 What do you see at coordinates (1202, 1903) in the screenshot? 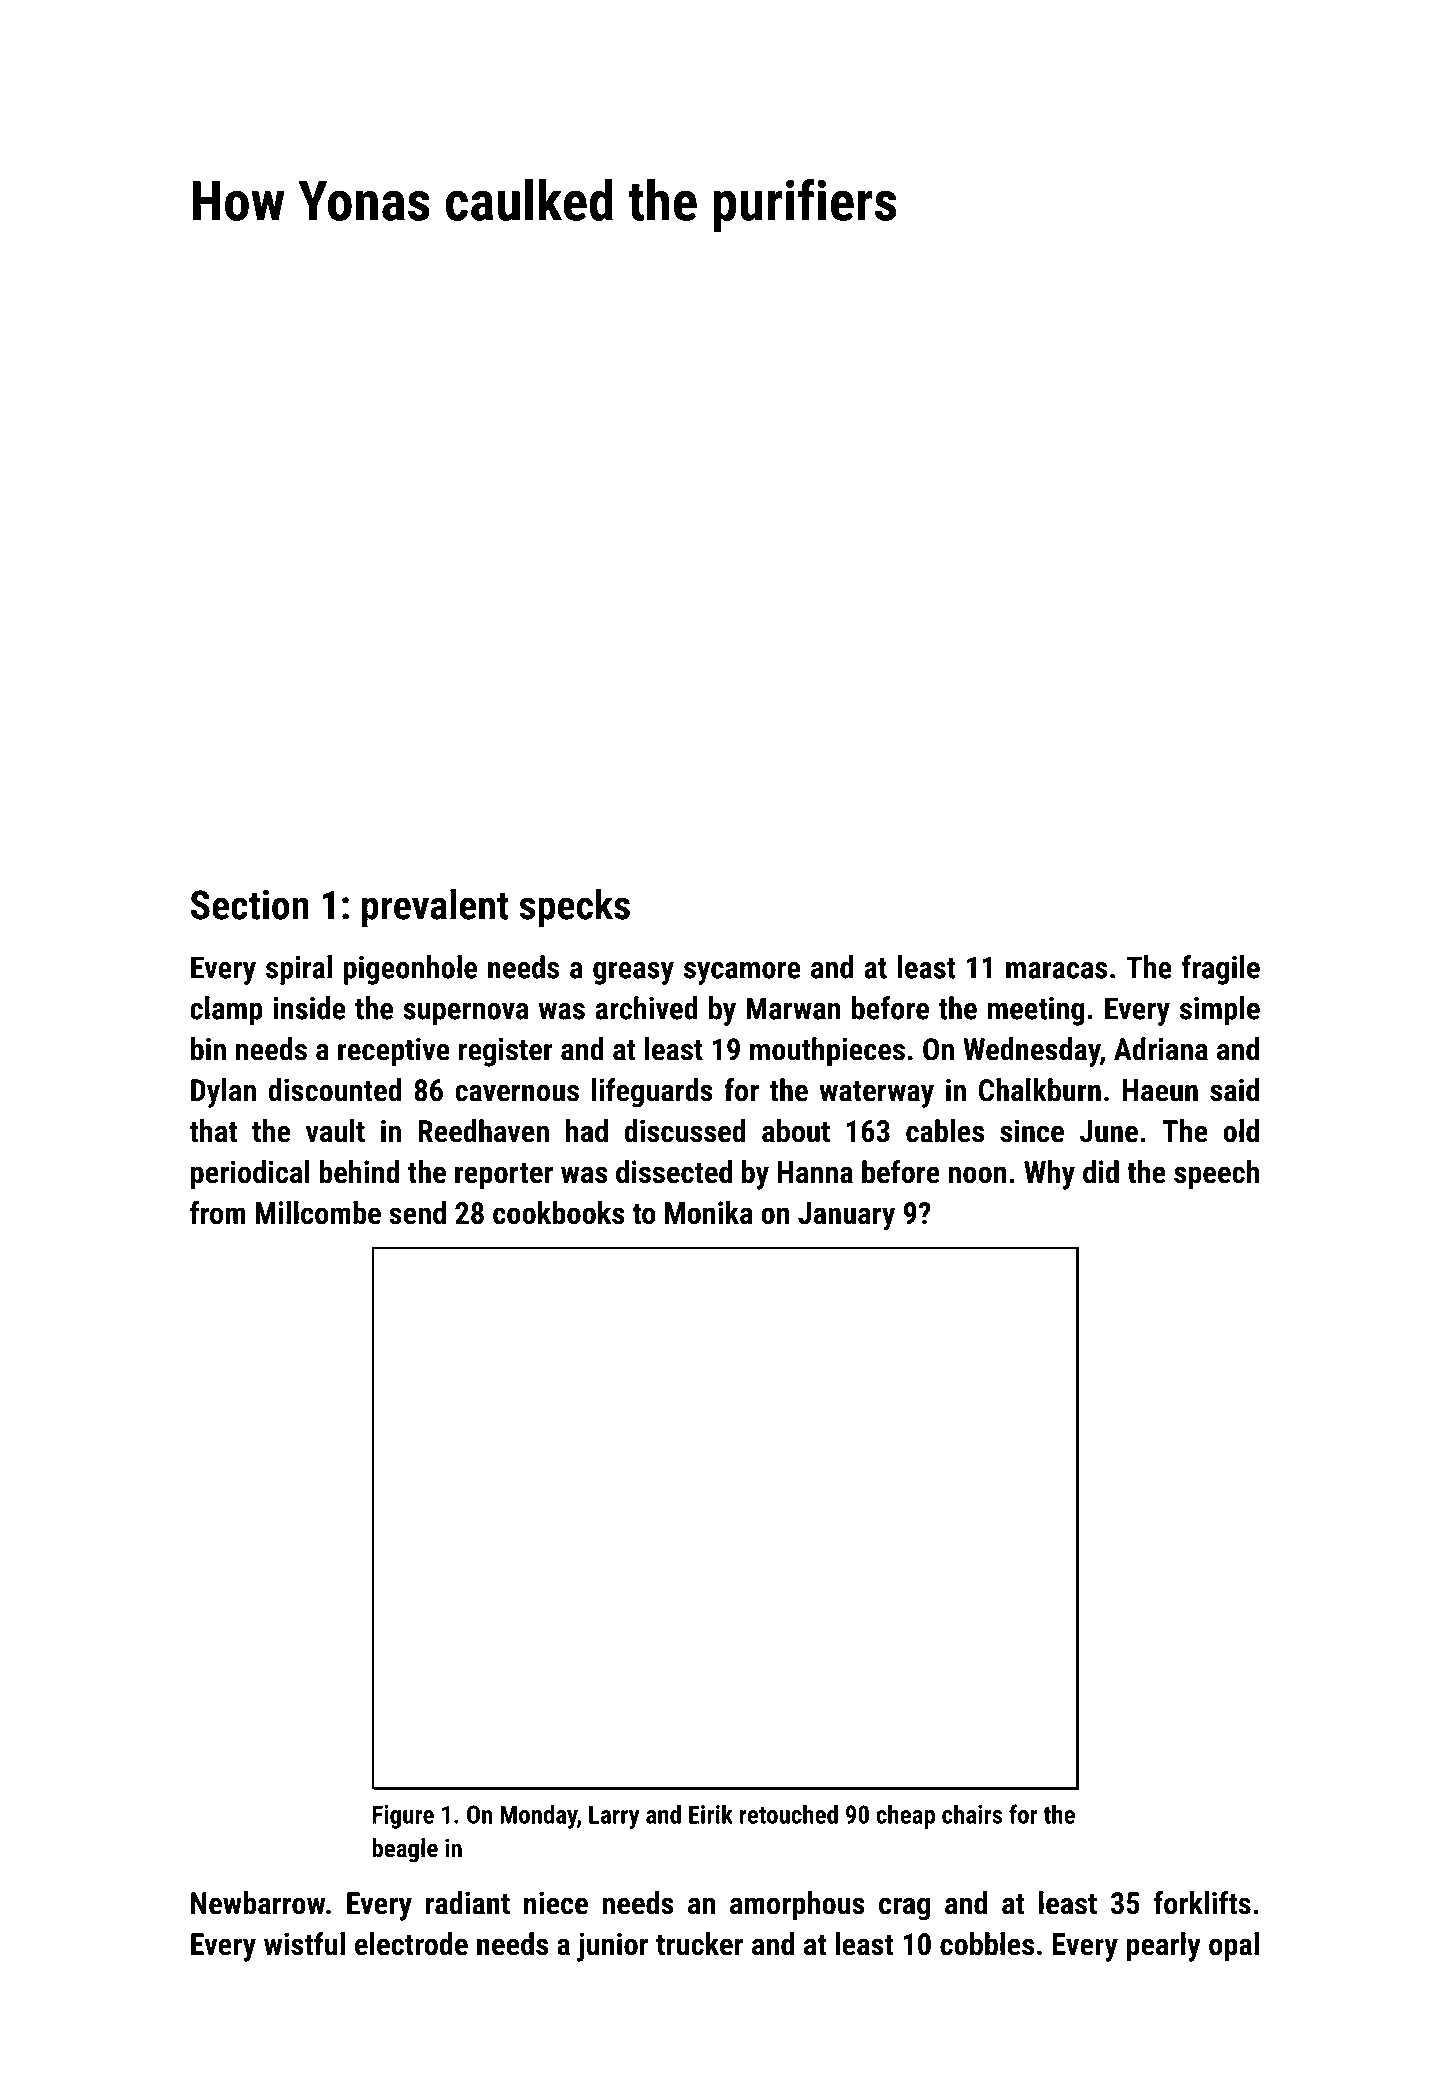
I see `forklifts` at bounding box center [1202, 1903].
